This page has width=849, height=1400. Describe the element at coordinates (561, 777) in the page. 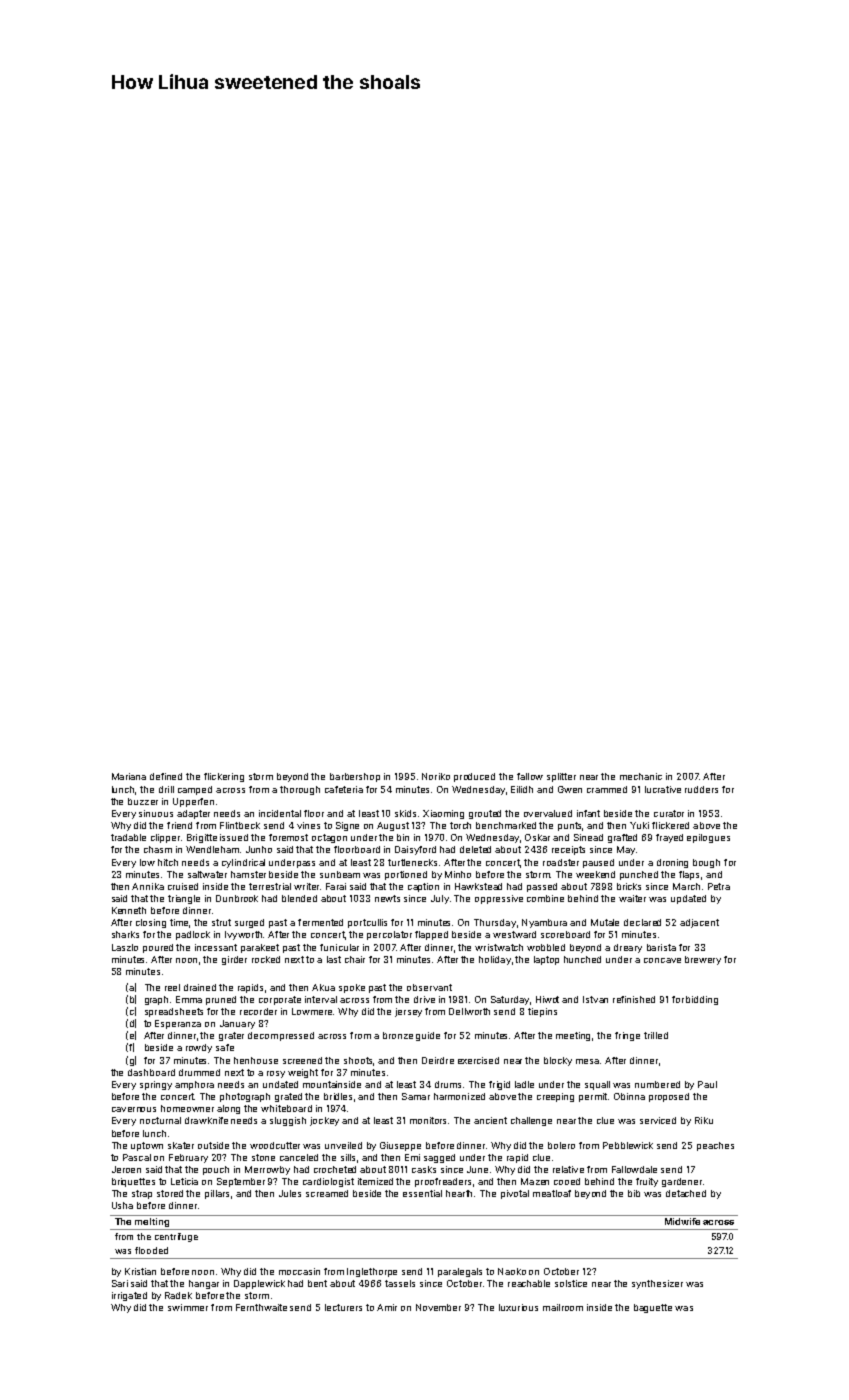

I see `splitter` at that location.
